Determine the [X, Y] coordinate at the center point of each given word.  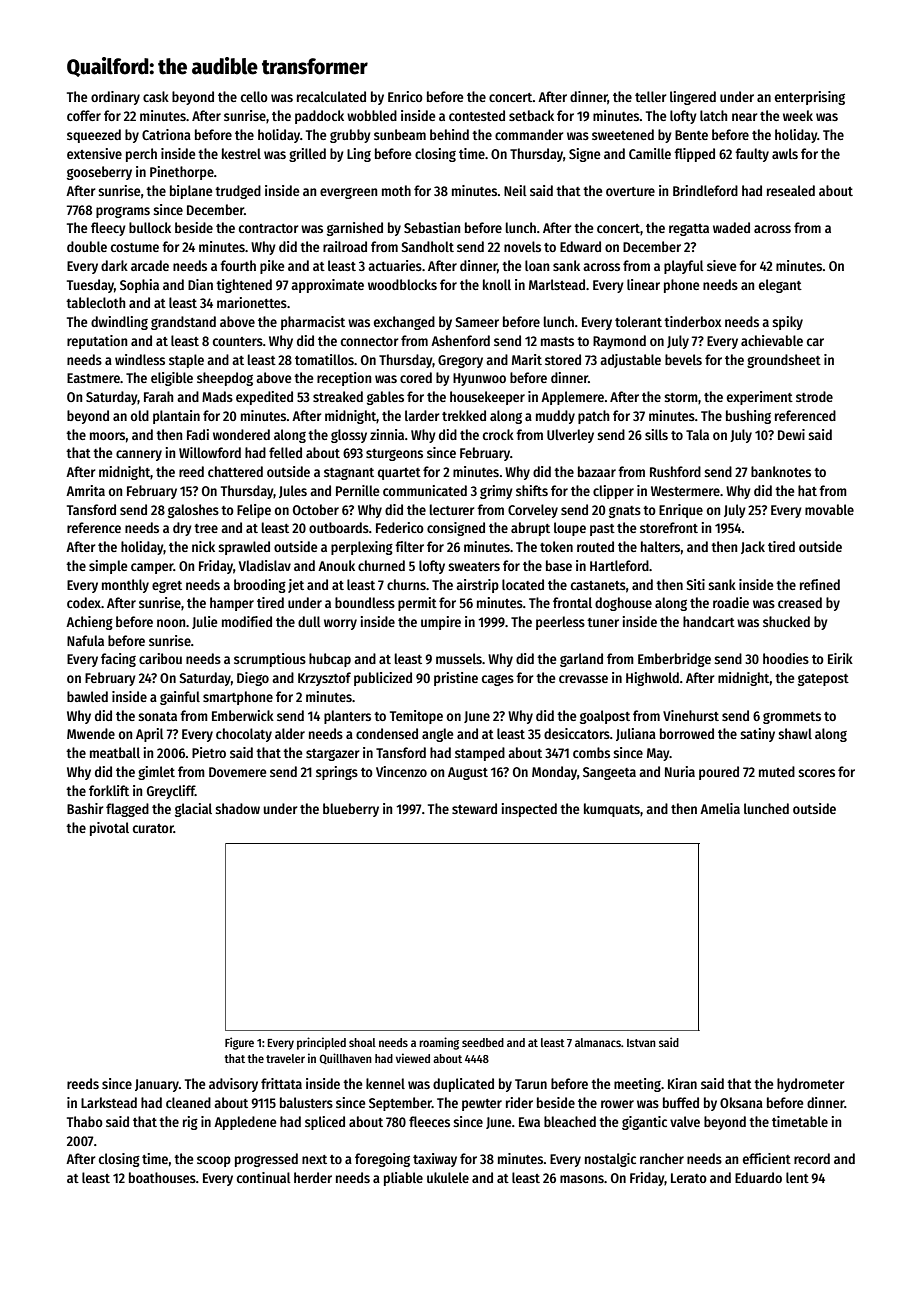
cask [156, 96]
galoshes [193, 511]
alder [290, 733]
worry [340, 624]
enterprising [810, 98]
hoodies [786, 658]
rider [519, 1102]
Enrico [405, 96]
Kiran [682, 1083]
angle [438, 735]
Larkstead [109, 1102]
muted [777, 771]
